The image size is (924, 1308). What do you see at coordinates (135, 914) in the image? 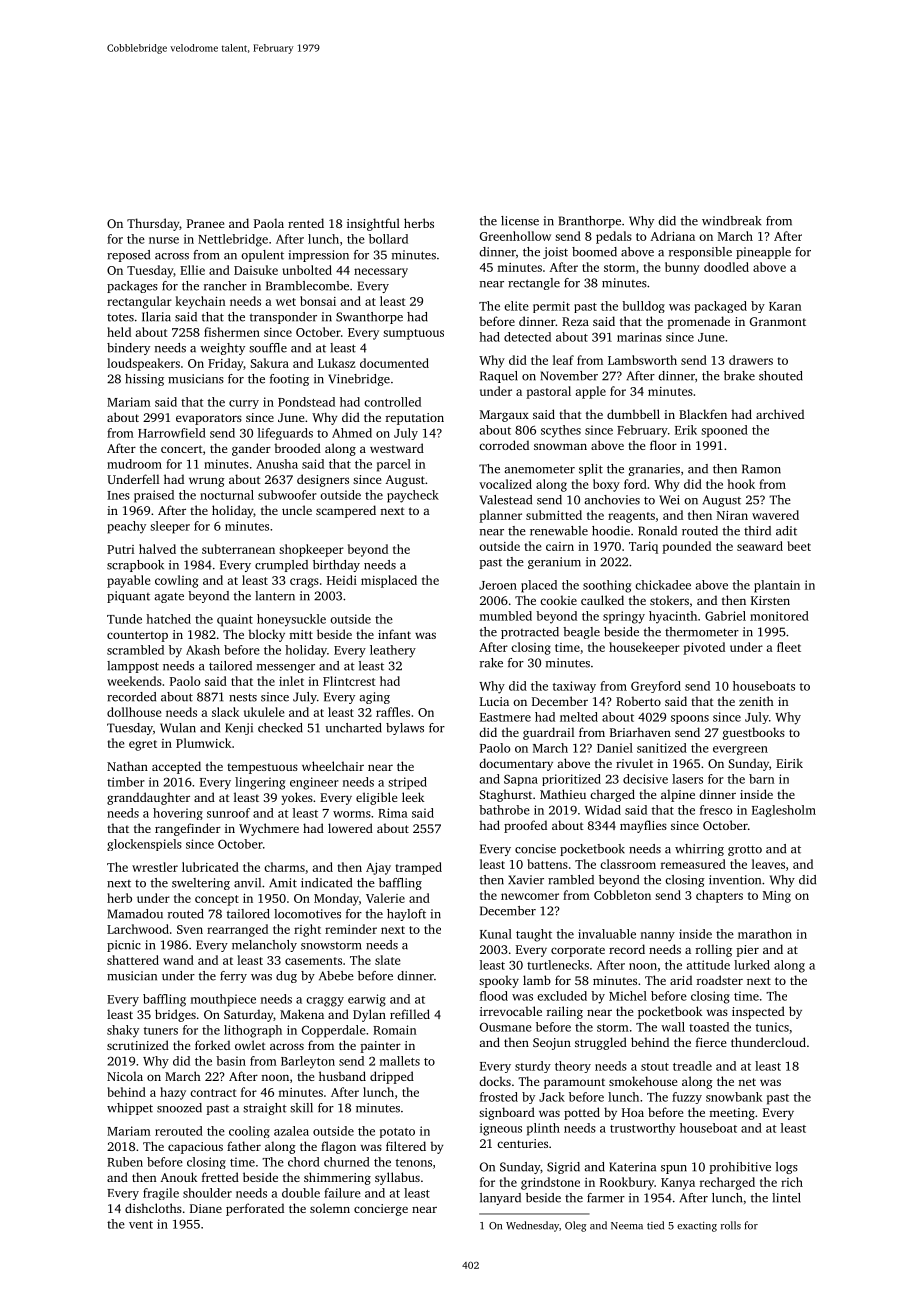
I see `Mamadou` at bounding box center [135, 914].
